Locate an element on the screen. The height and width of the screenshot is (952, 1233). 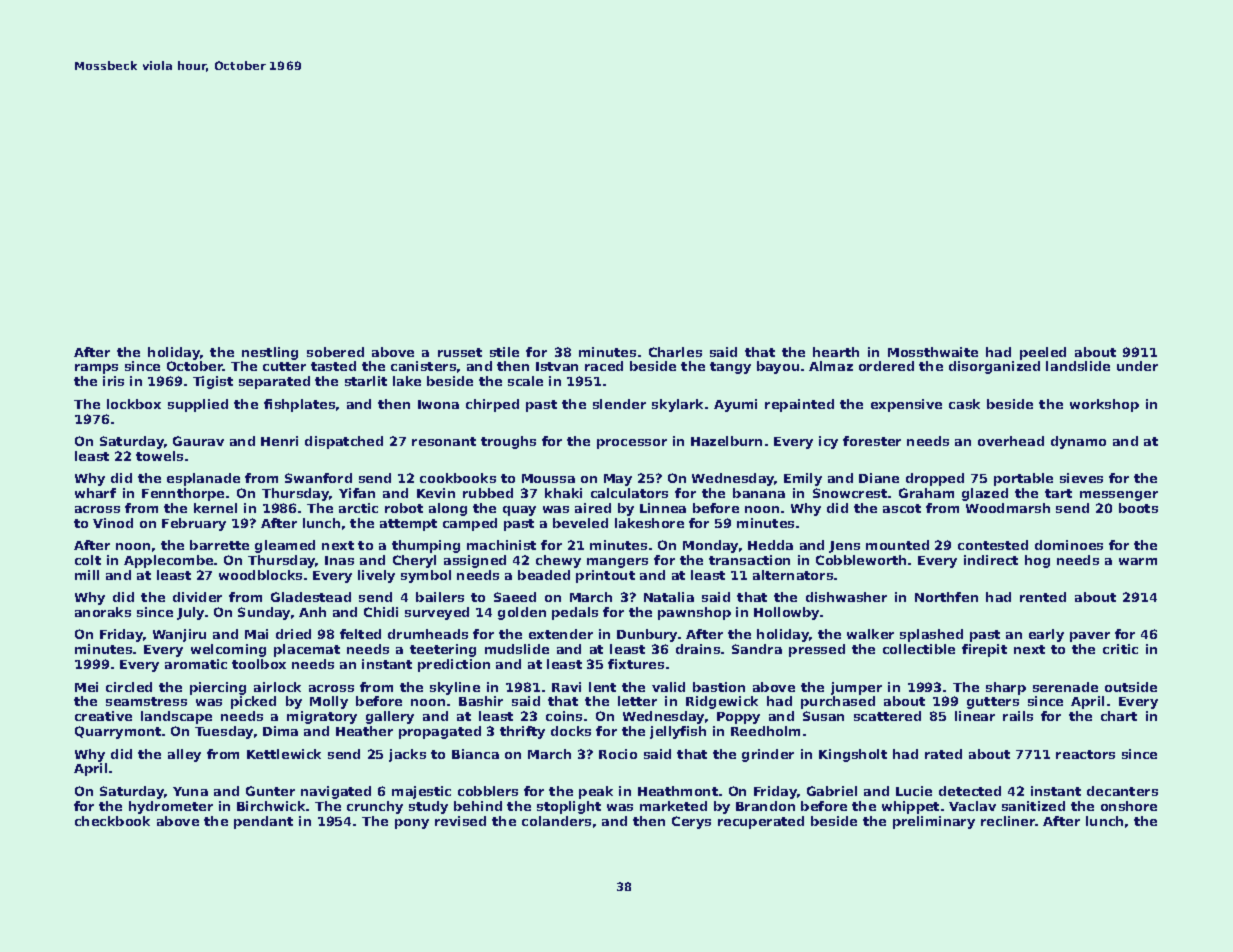
golden is located at coordinates (522, 613).
